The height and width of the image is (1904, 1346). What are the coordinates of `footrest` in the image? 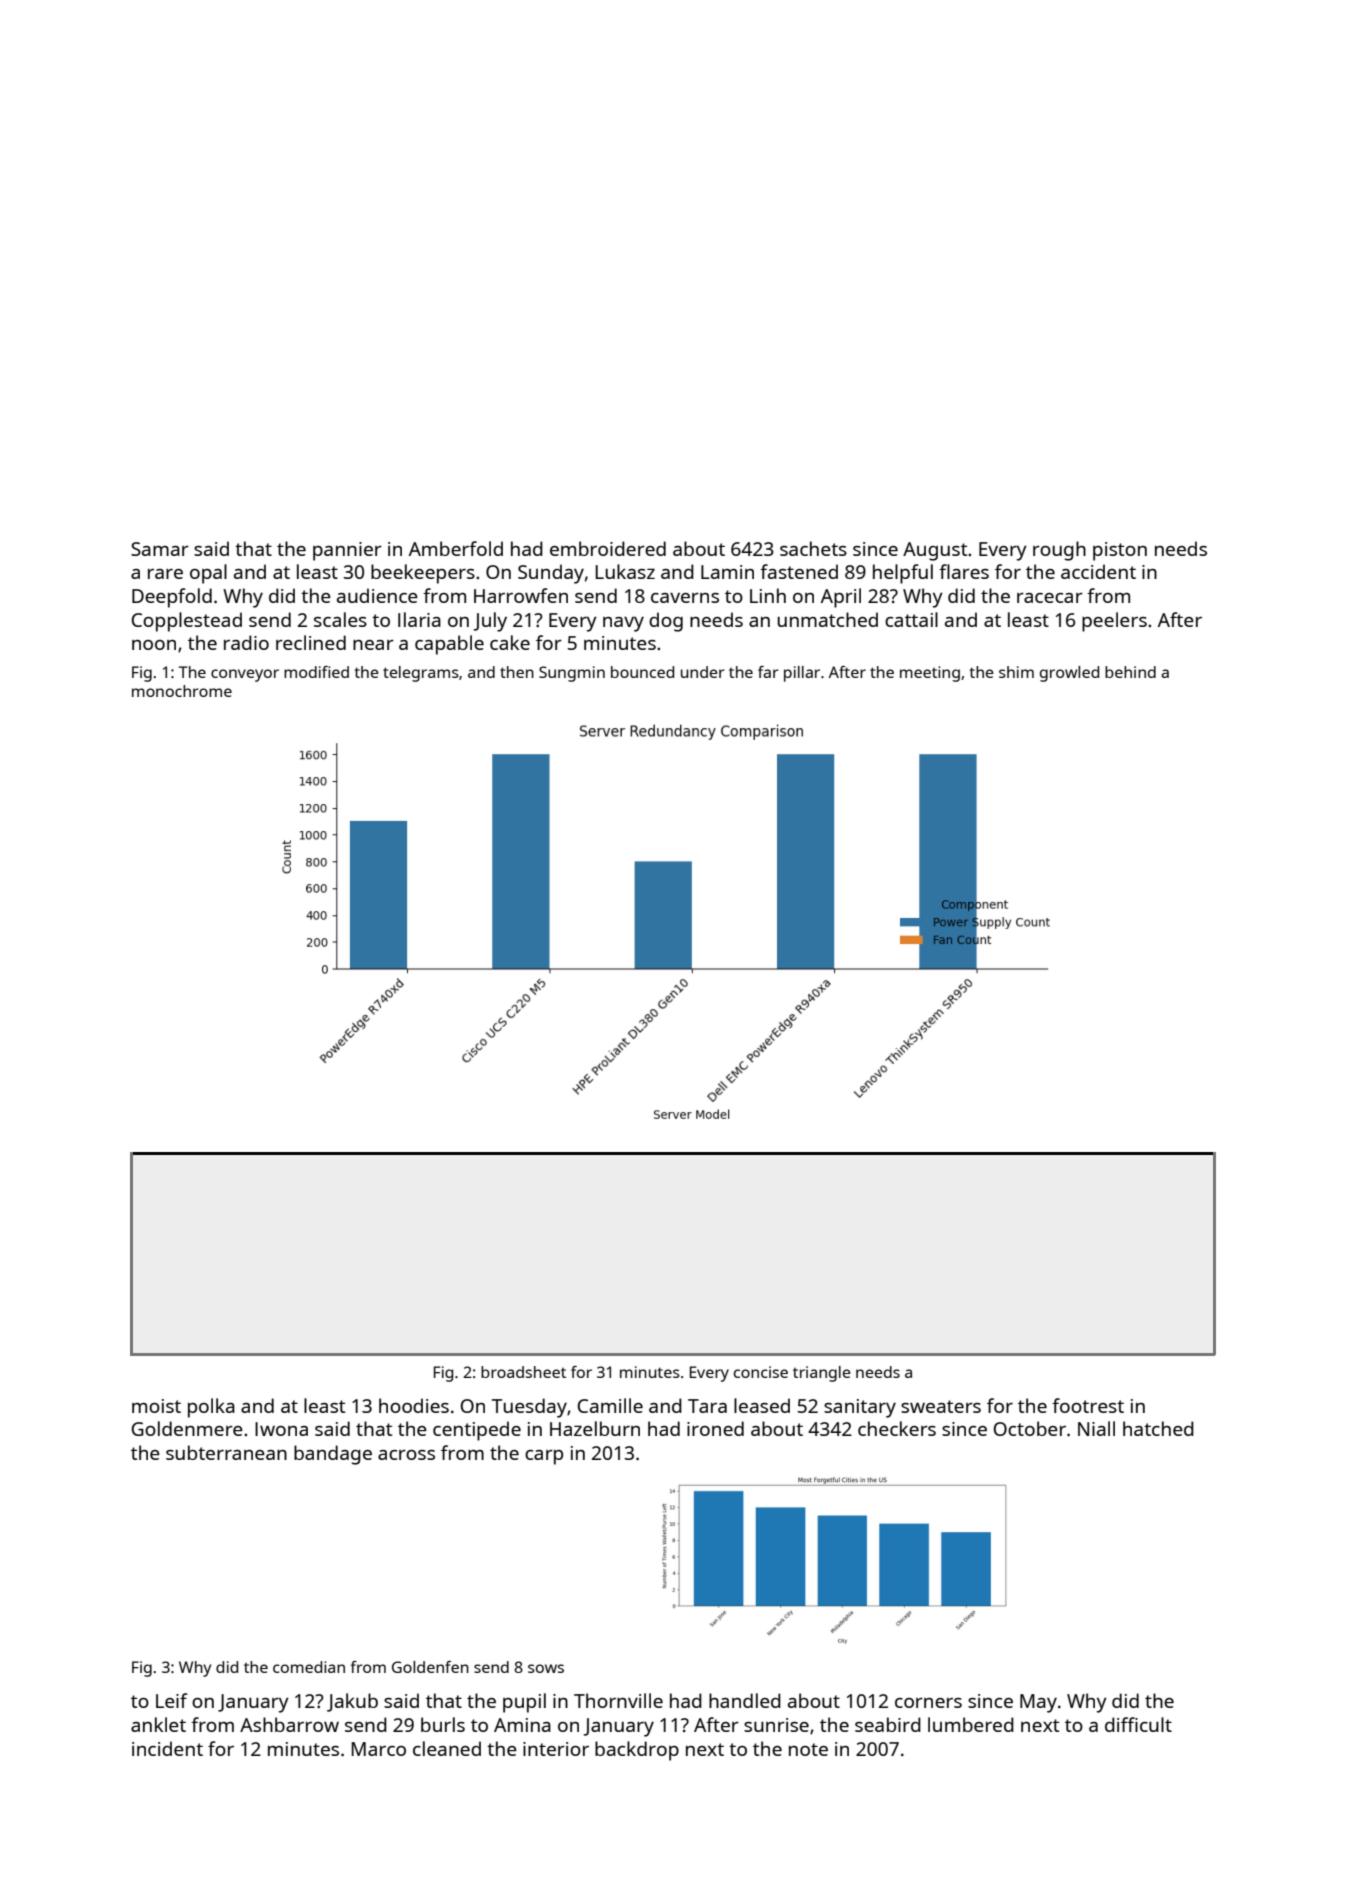 It's located at (1088, 1405).
